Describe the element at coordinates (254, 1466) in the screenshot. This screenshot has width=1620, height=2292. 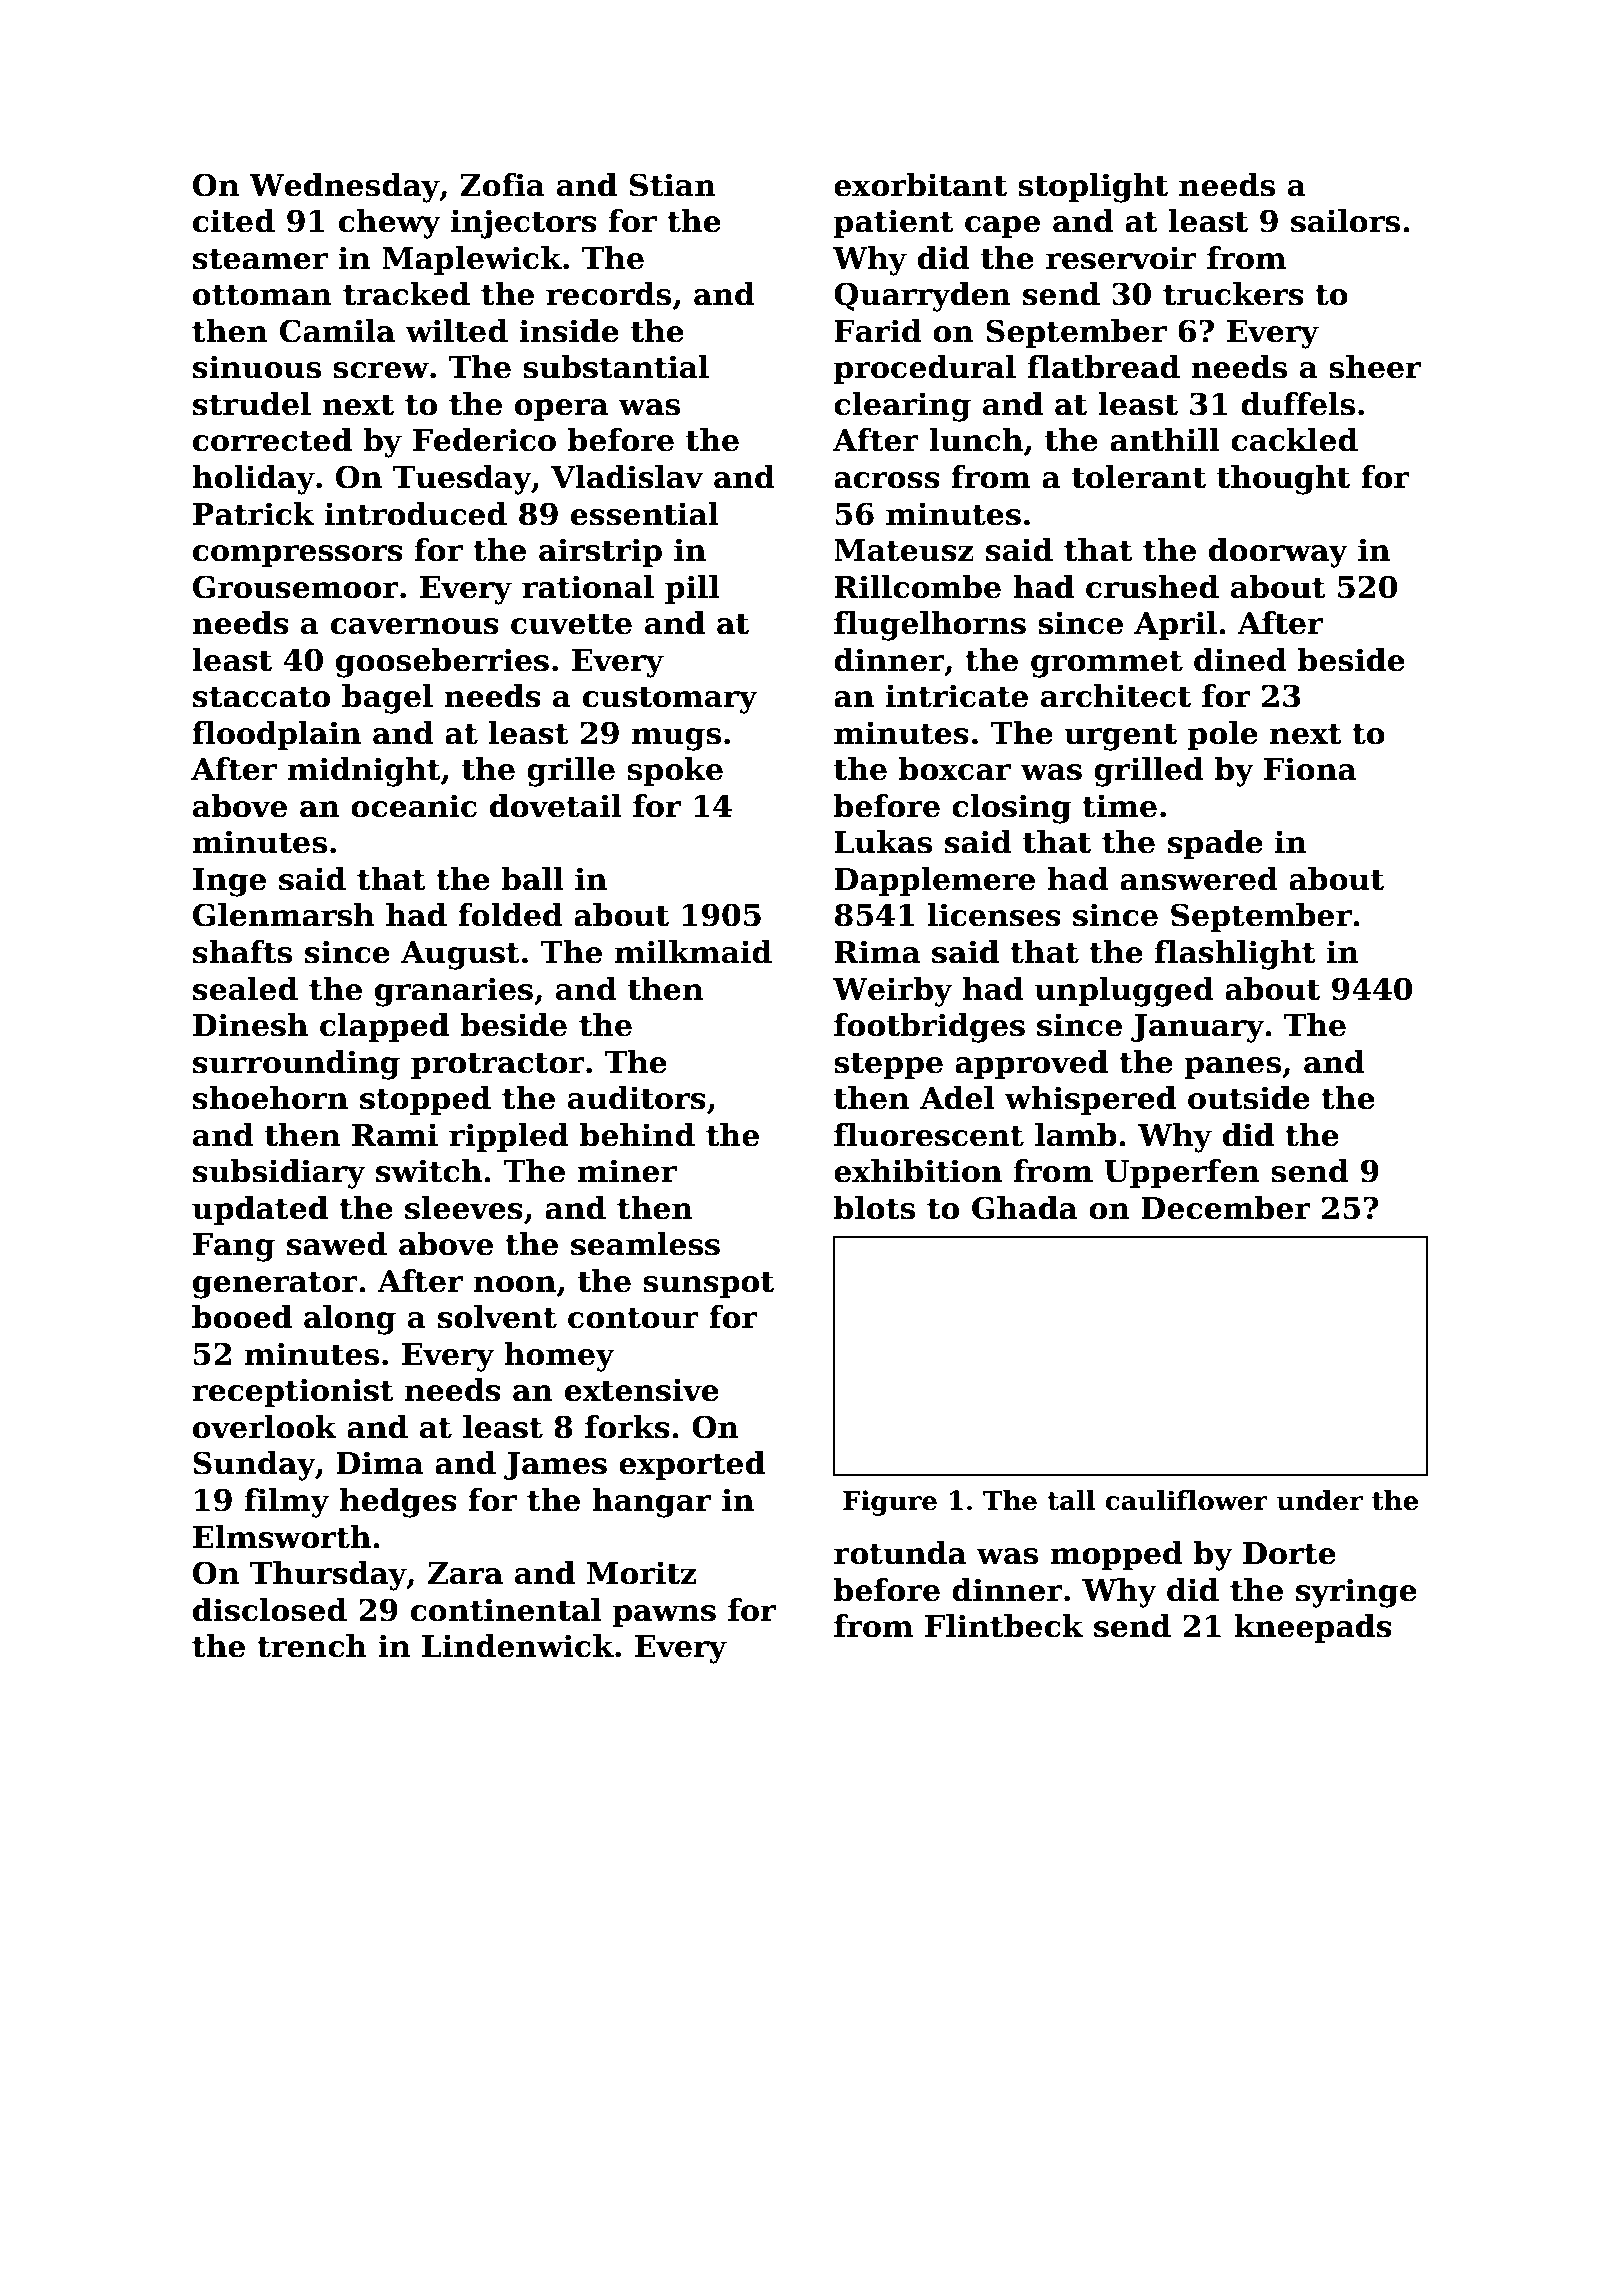
I see `Sunday` at that location.
